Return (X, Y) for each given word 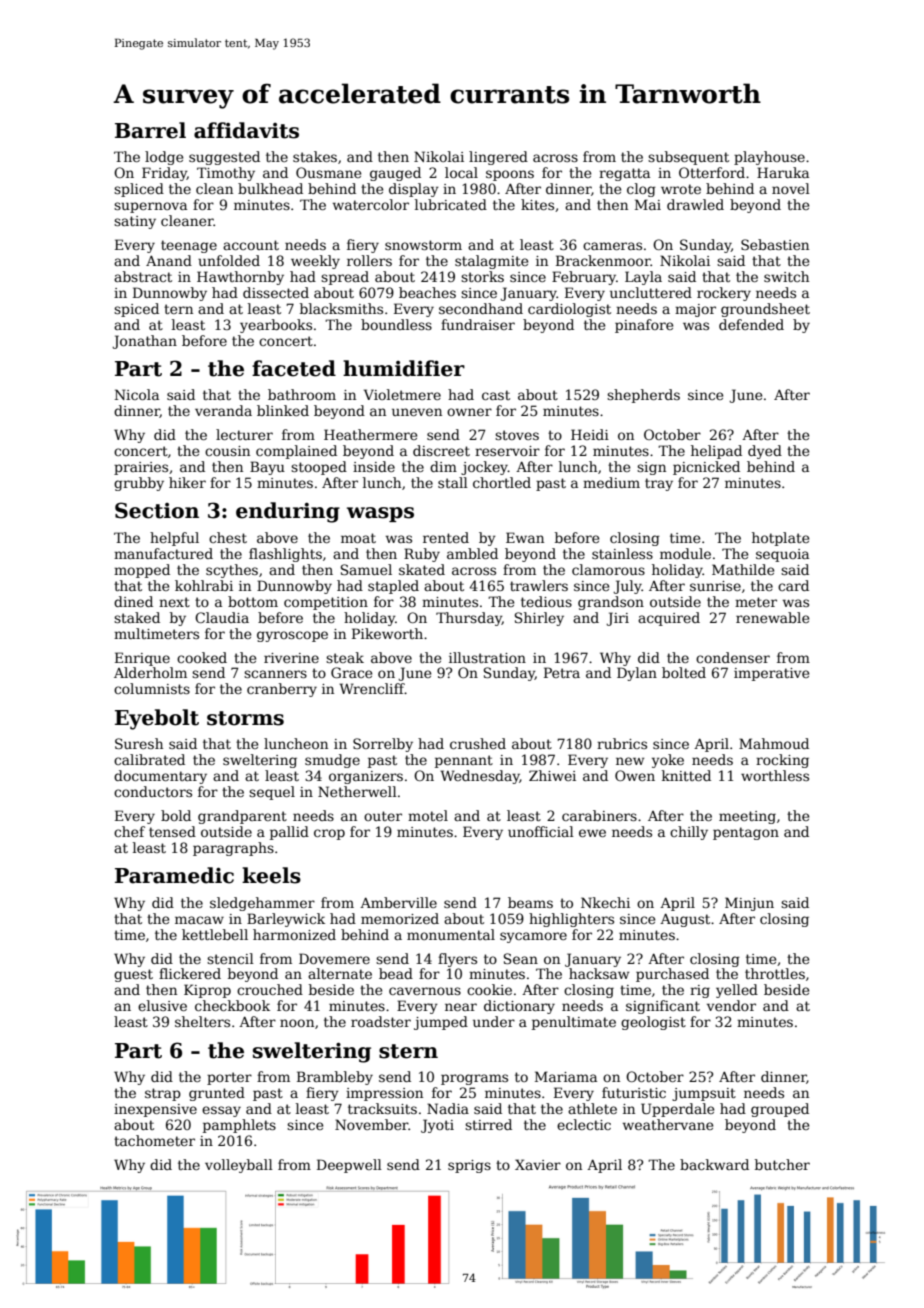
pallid (289, 833)
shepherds (643, 396)
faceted (294, 368)
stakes (315, 156)
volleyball (239, 1166)
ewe (592, 833)
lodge (164, 158)
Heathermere (370, 434)
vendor (731, 1005)
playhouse (769, 158)
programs (474, 1079)
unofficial (541, 831)
